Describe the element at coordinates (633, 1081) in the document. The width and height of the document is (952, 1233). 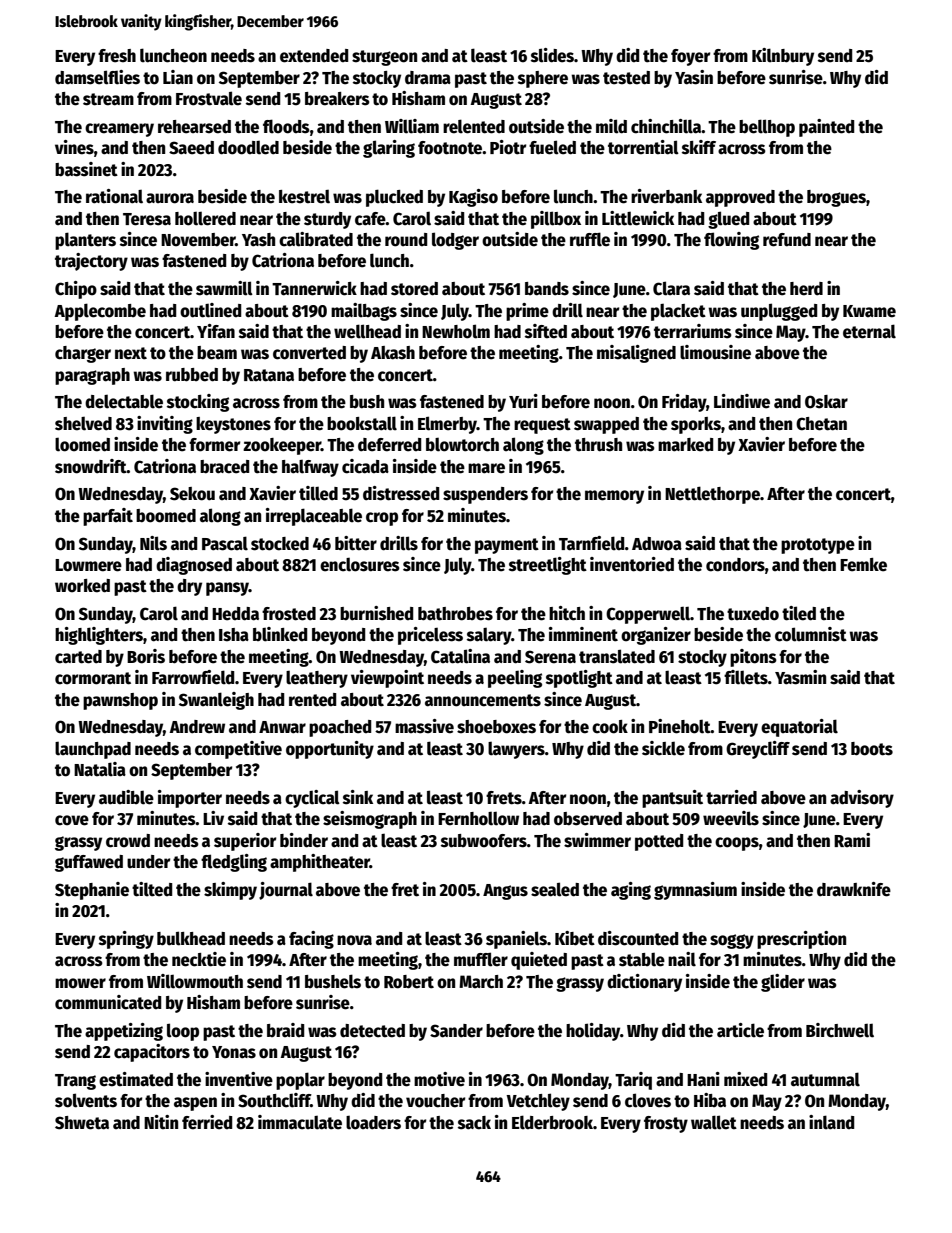
I see `Tariq` at that location.
